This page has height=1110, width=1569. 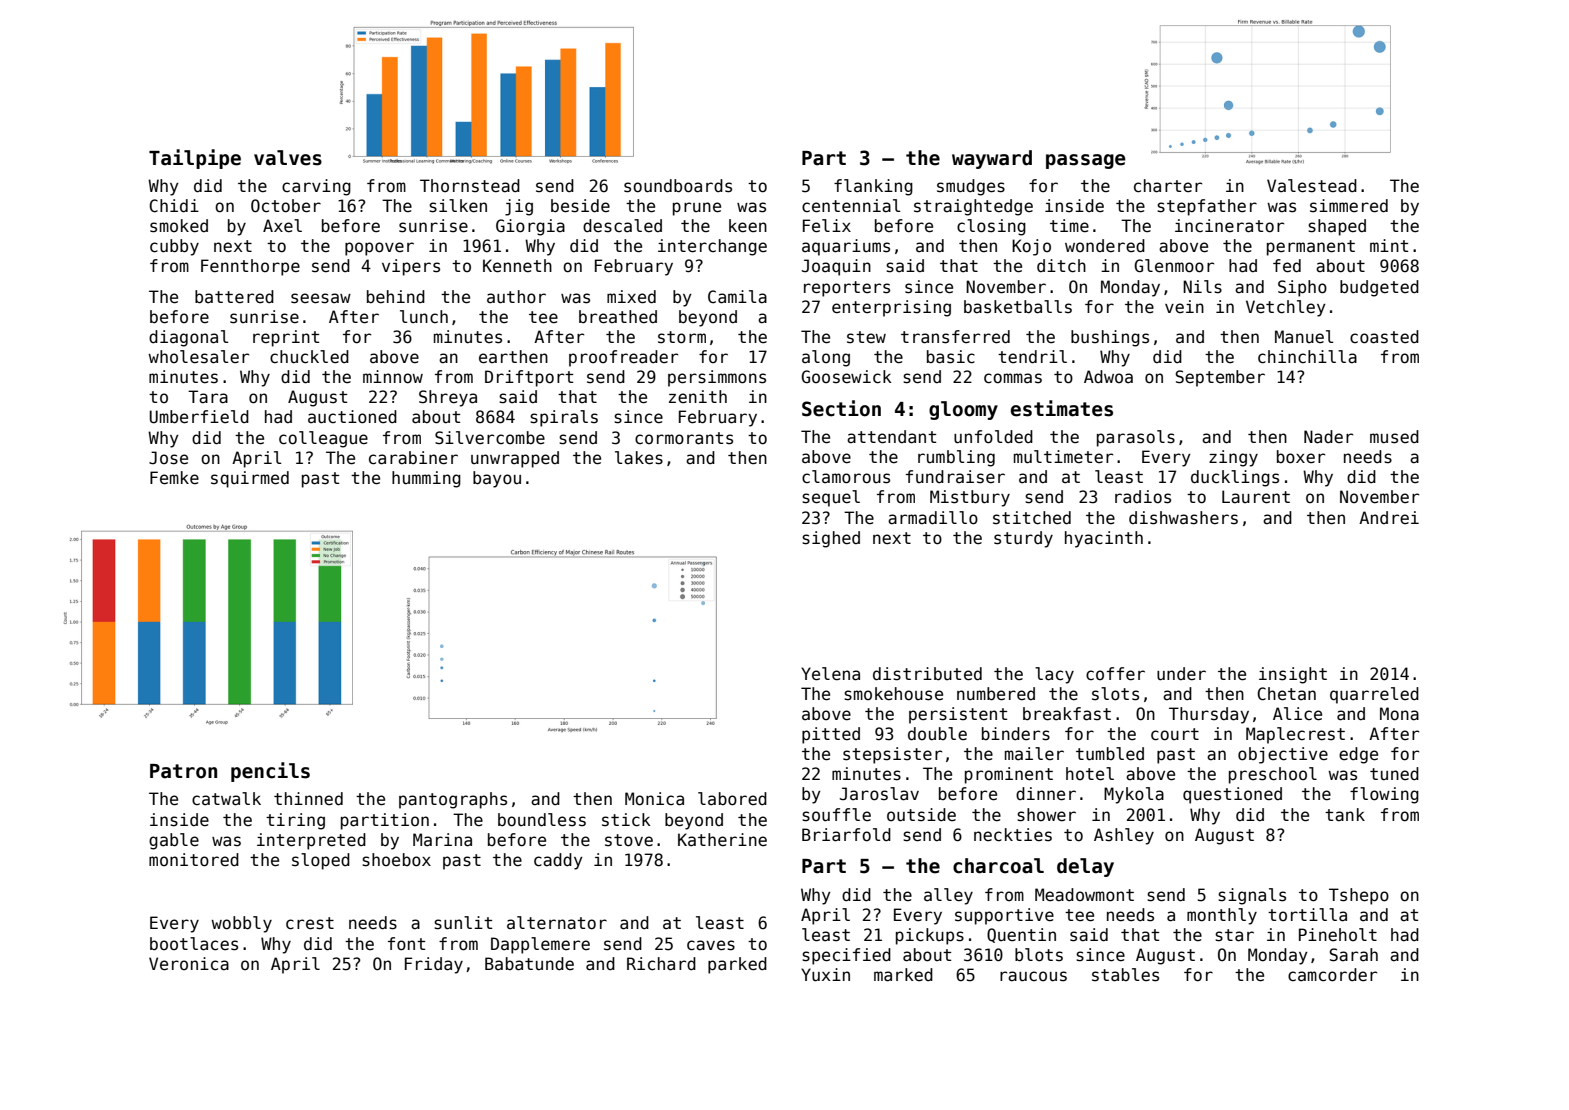 I want to click on Babatunde, so click(x=529, y=964).
